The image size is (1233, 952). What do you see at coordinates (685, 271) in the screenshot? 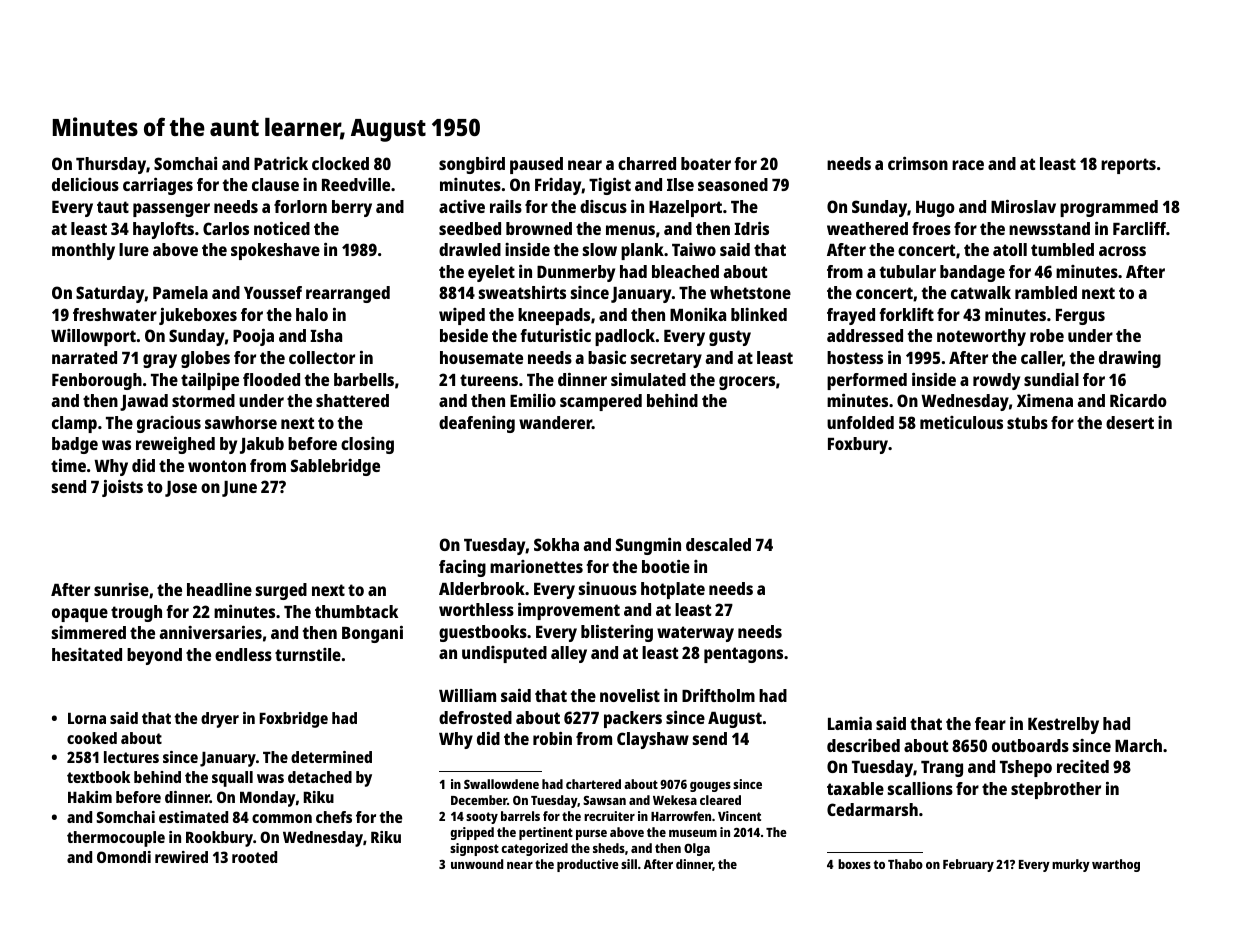
I see `bleached` at bounding box center [685, 271].
